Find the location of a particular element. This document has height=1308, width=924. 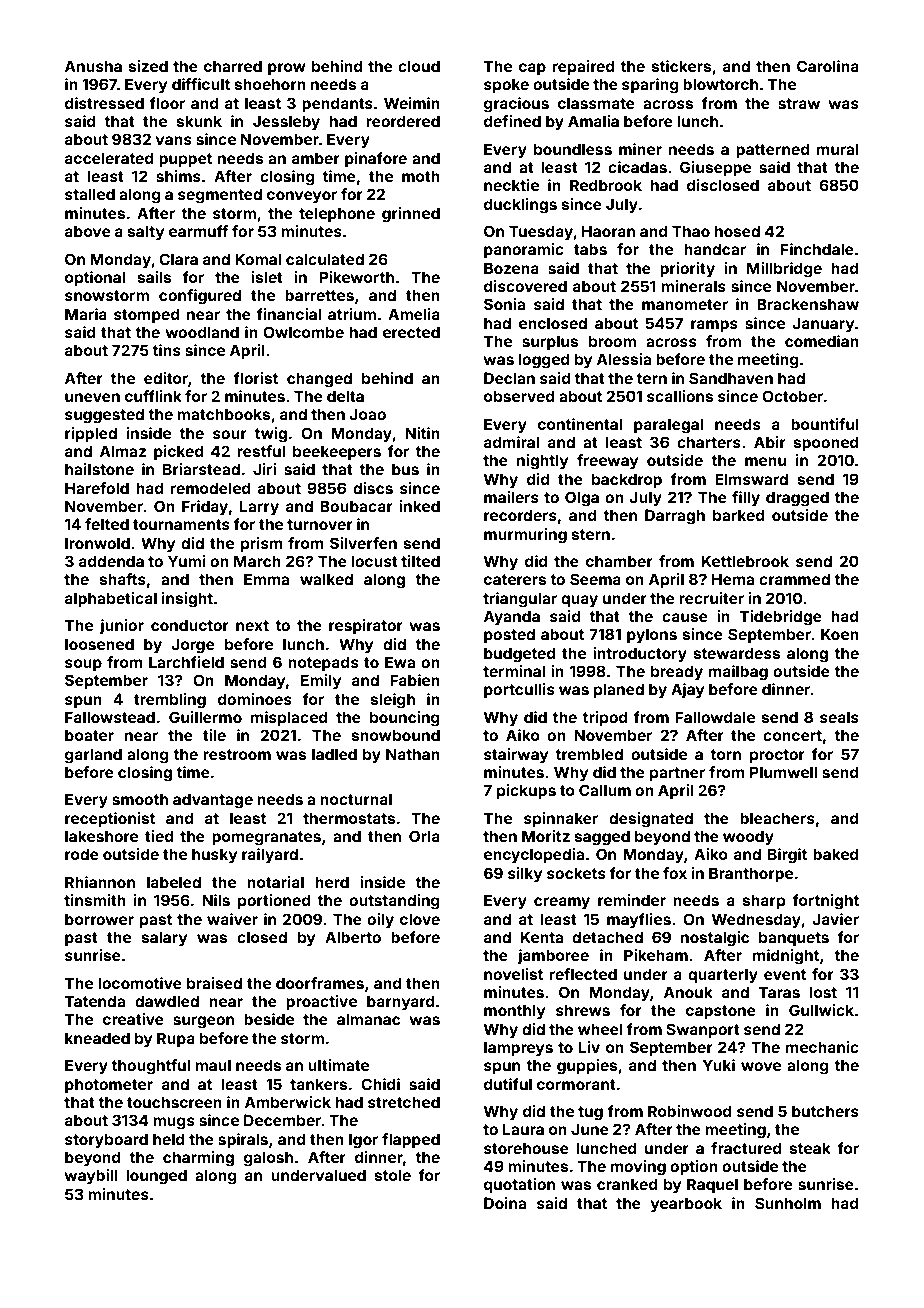

Alessia is located at coordinates (624, 359).
